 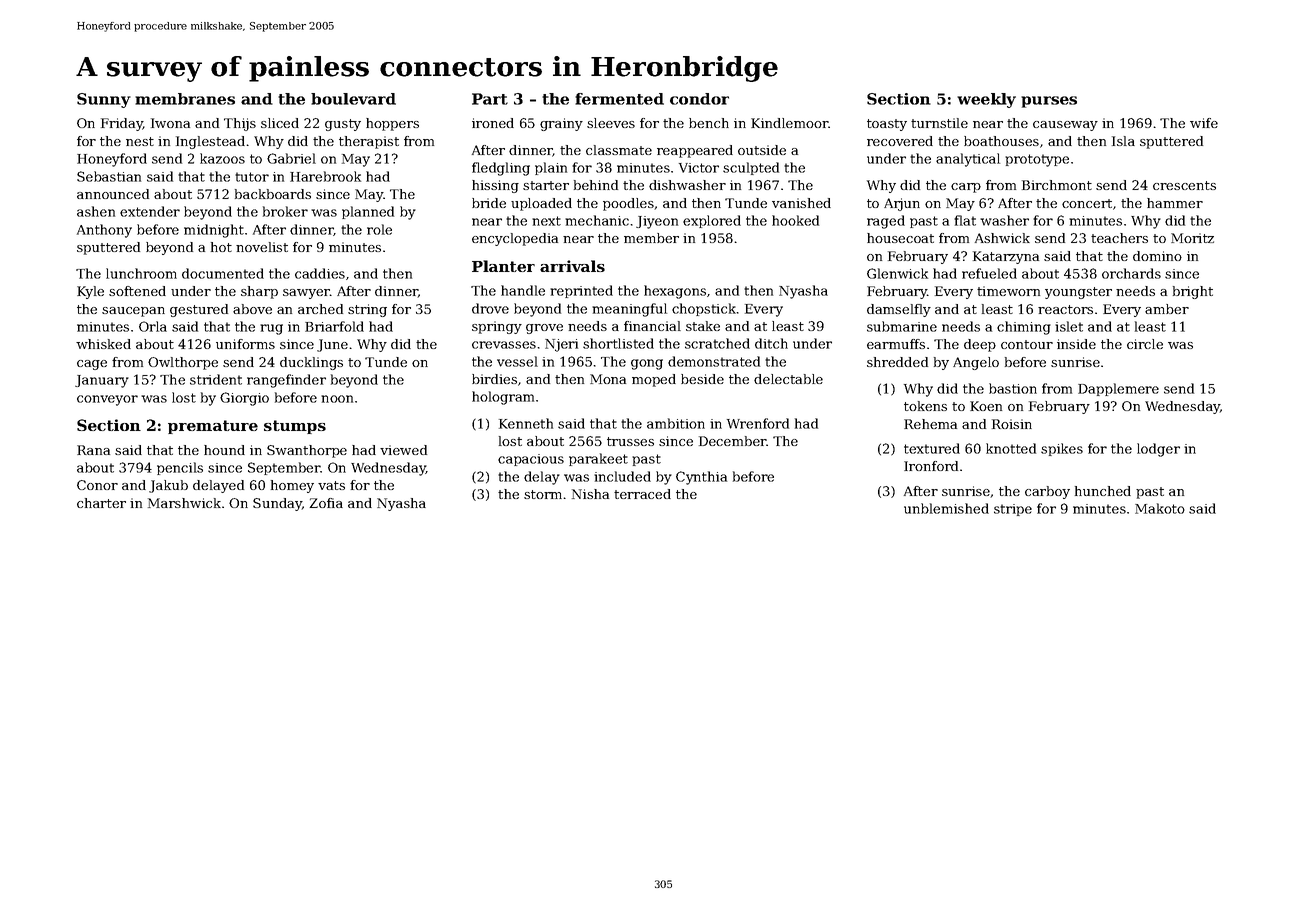 I want to click on role, so click(x=379, y=229).
